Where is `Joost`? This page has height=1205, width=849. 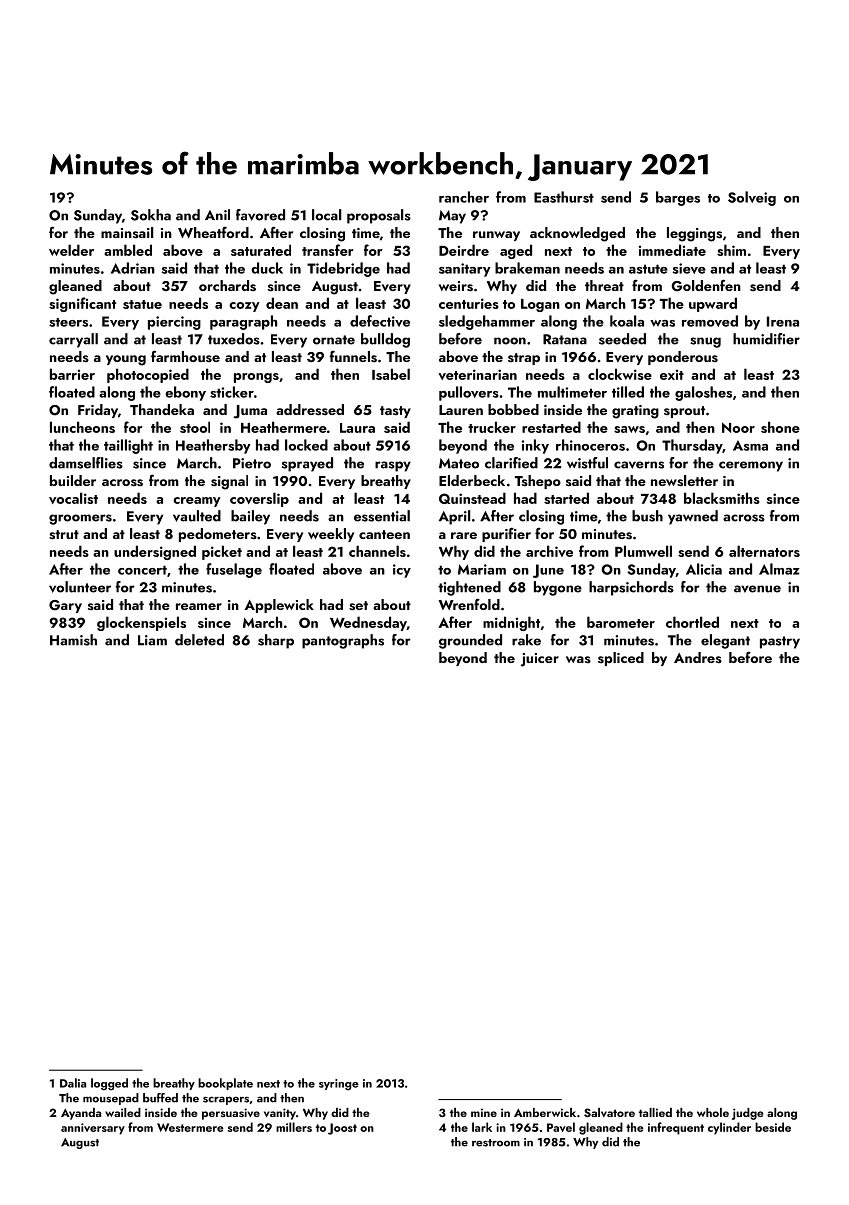 Joost is located at coordinates (342, 1129).
